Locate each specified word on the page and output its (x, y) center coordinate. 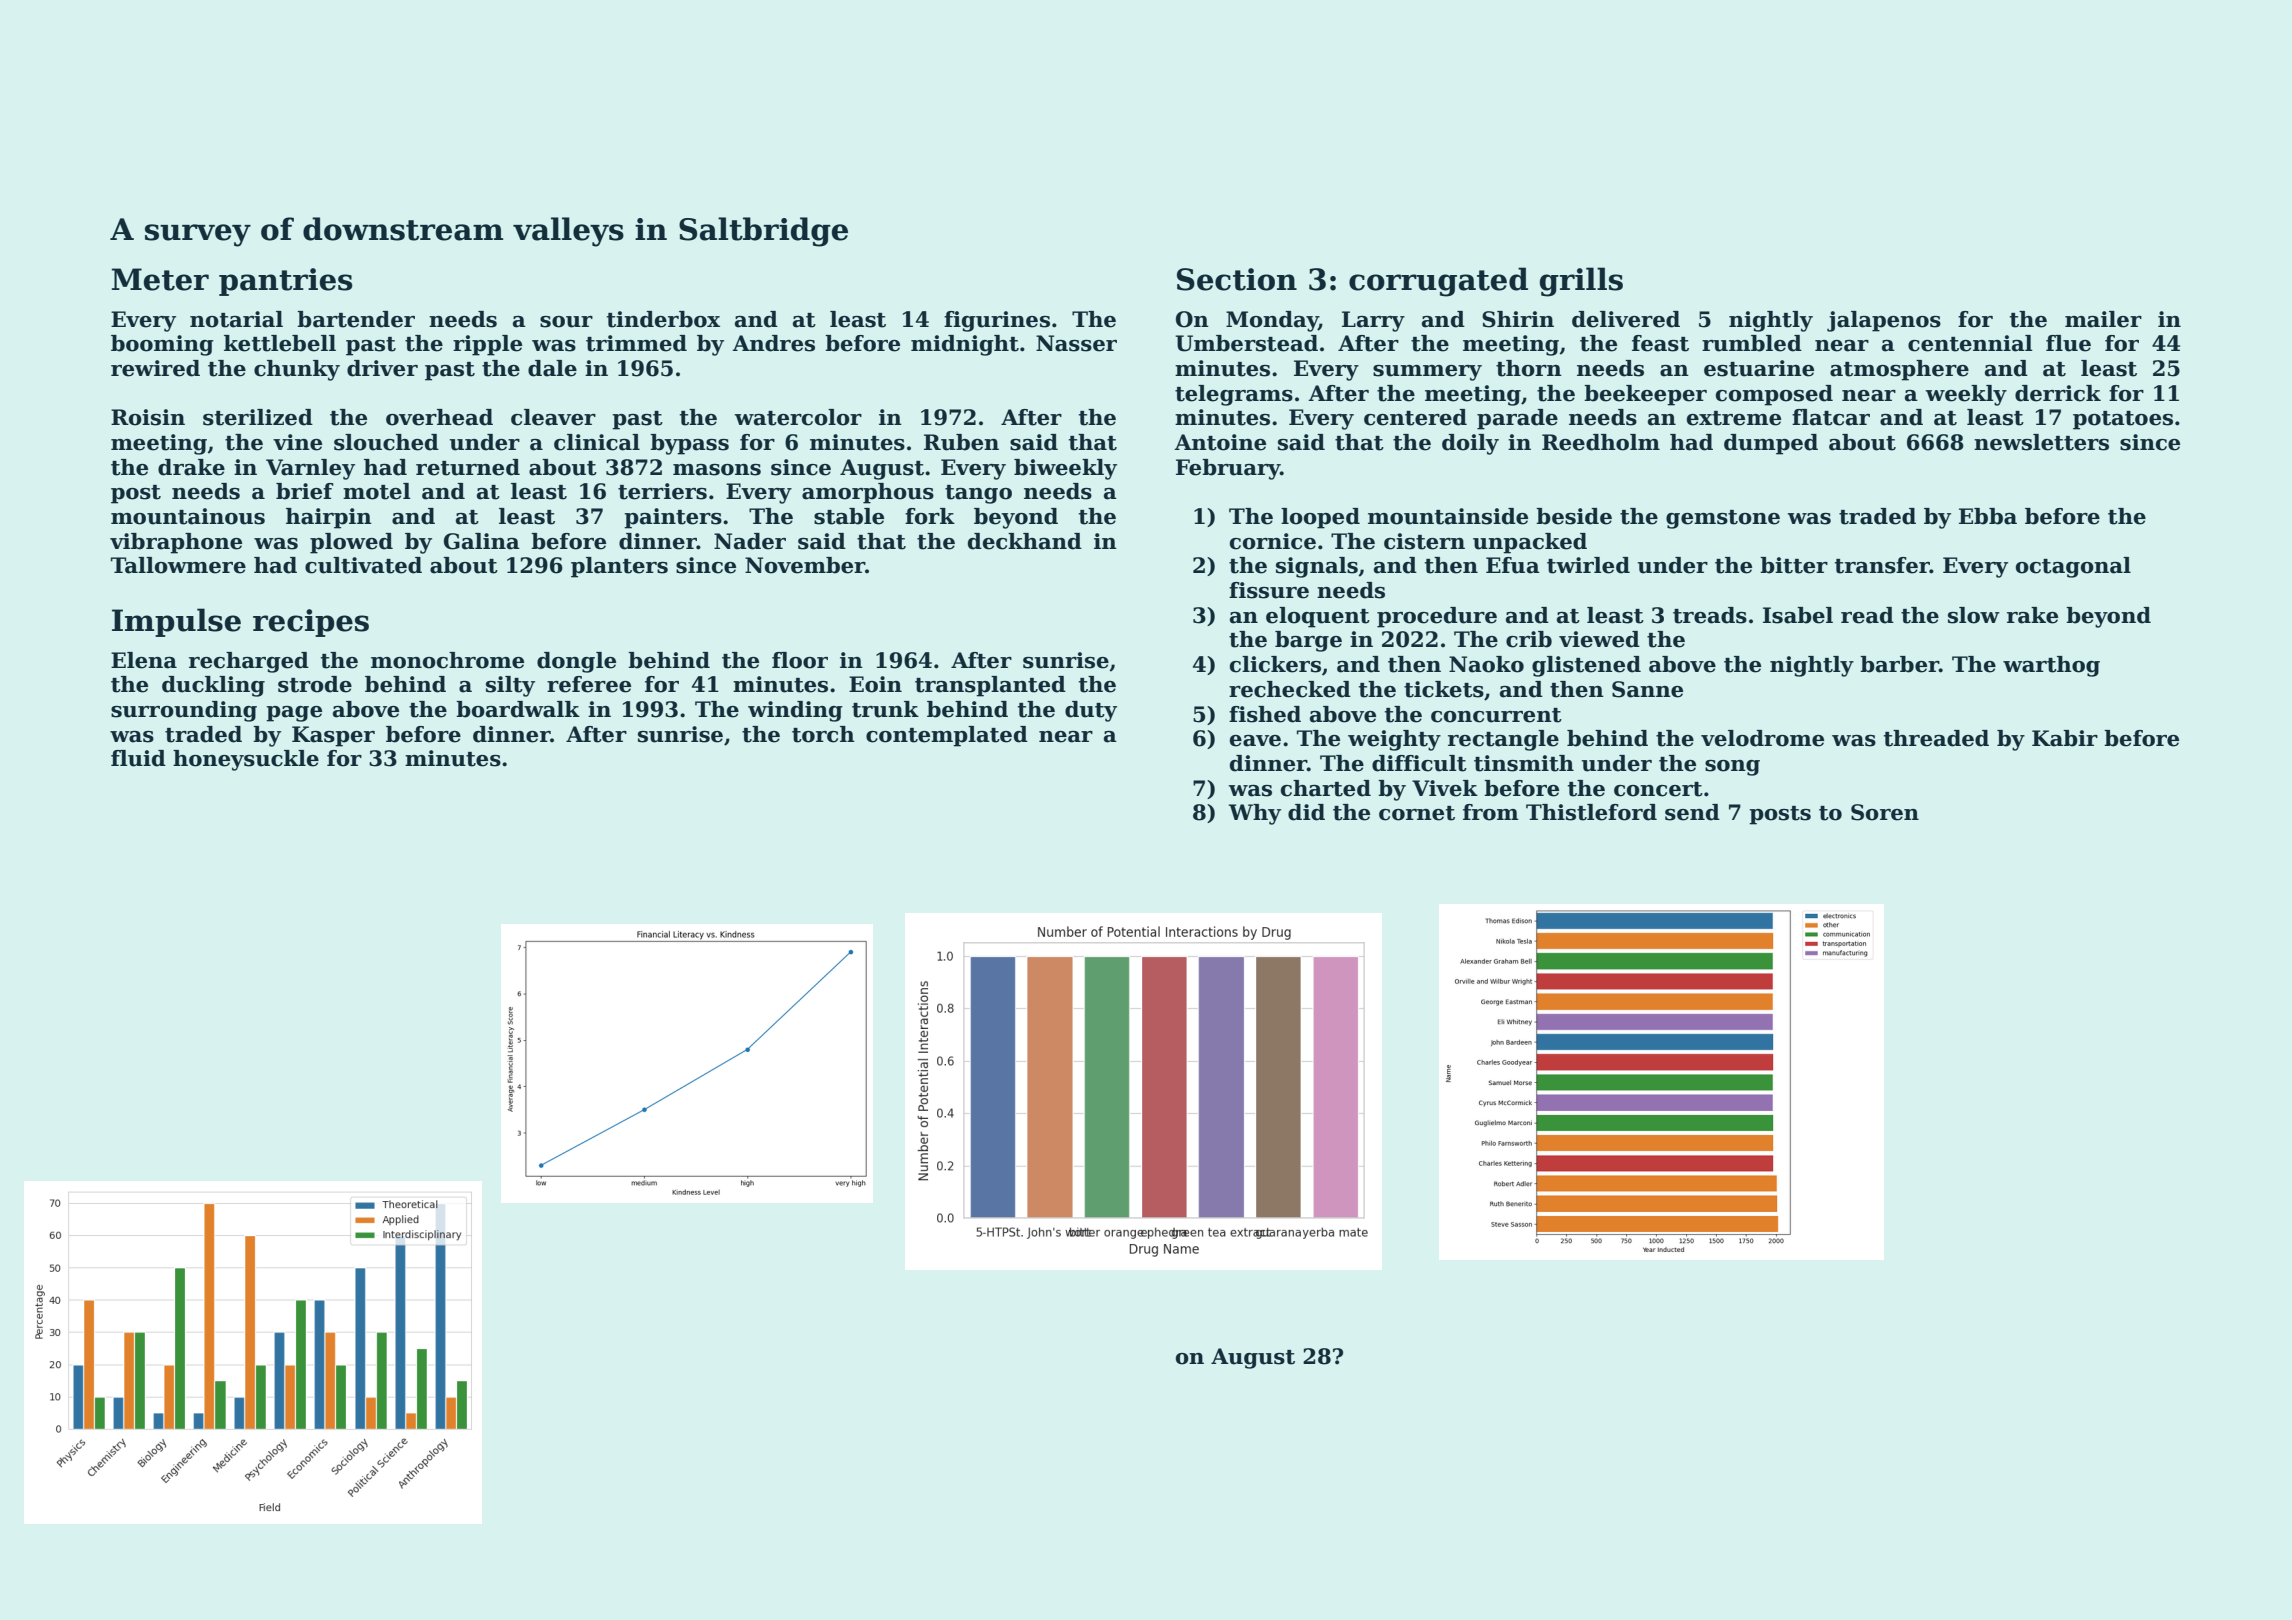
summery (1427, 373)
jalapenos (1884, 321)
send (1692, 812)
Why (1255, 814)
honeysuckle (246, 760)
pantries (286, 282)
